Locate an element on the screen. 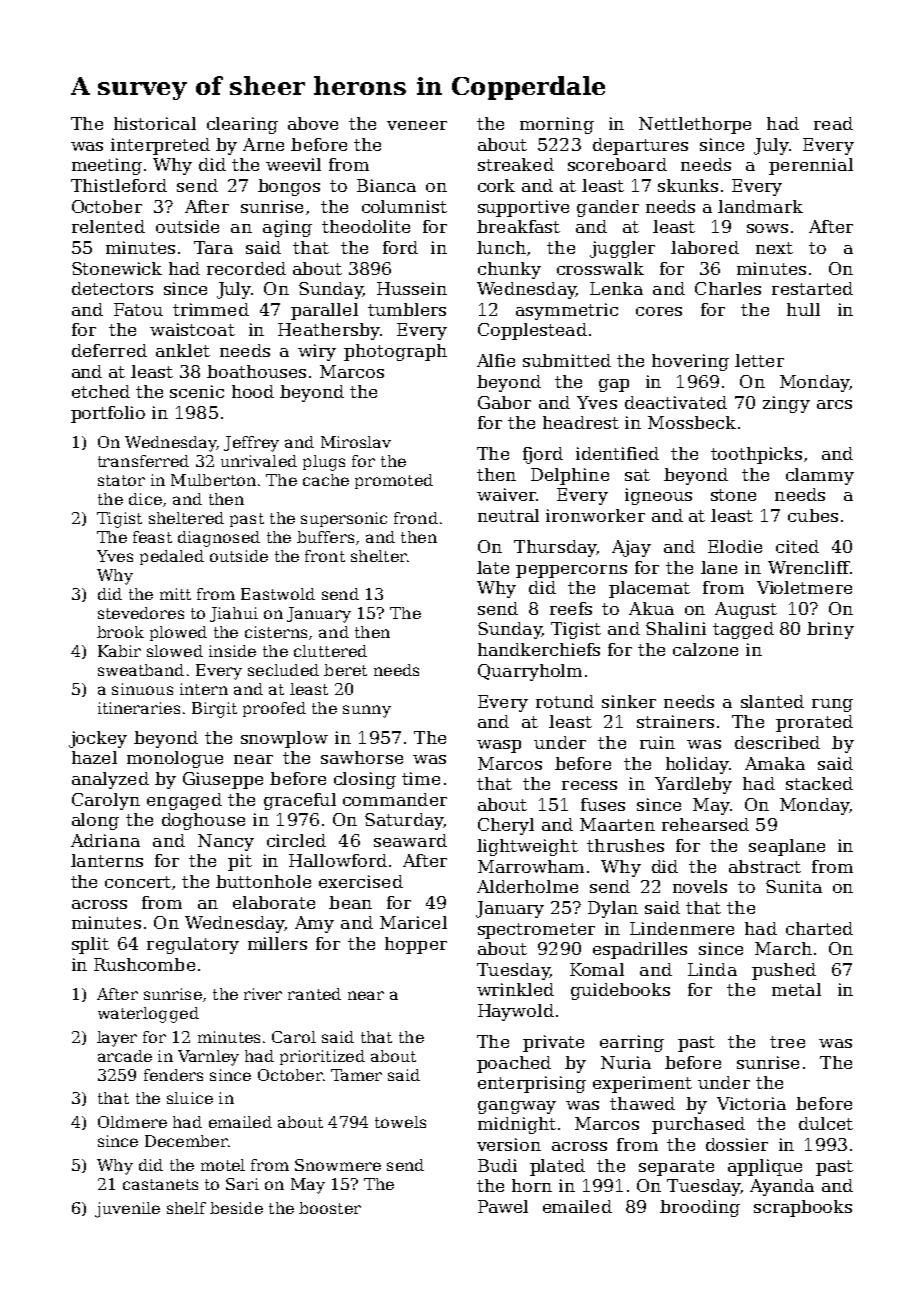  clearing is located at coordinates (242, 125).
